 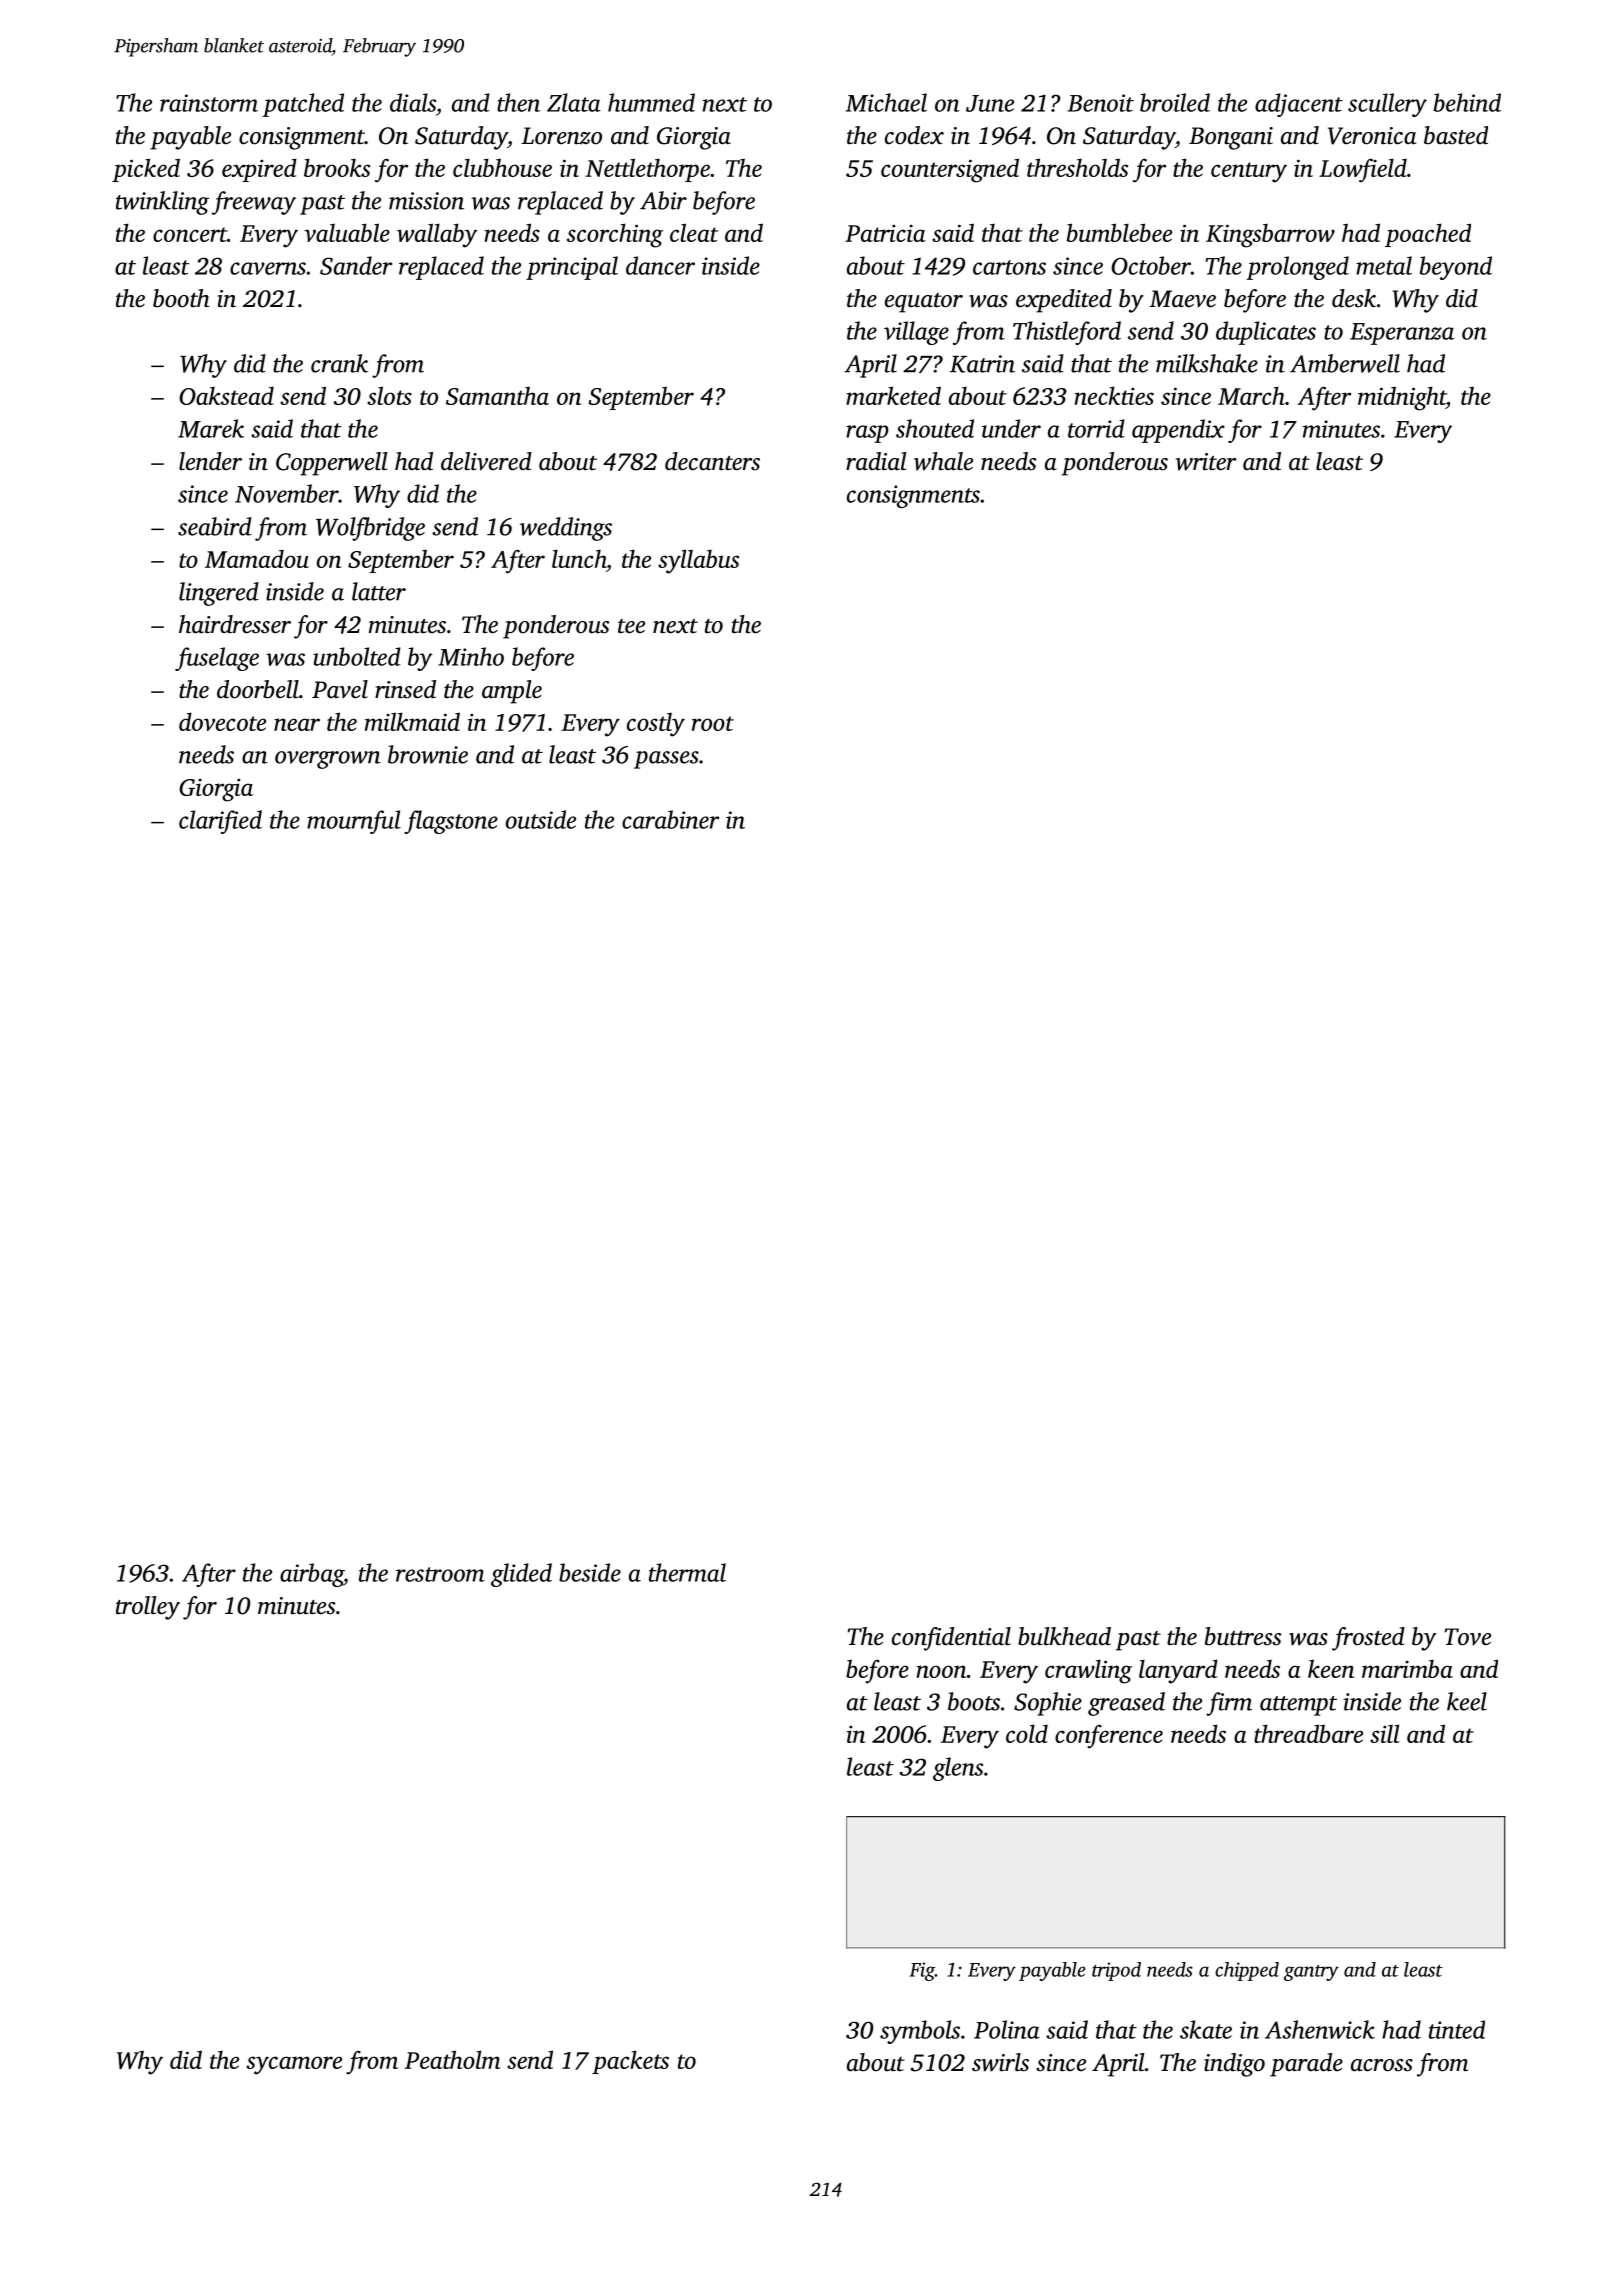 What do you see at coordinates (294, 2065) in the screenshot?
I see `sycamore` at bounding box center [294, 2065].
